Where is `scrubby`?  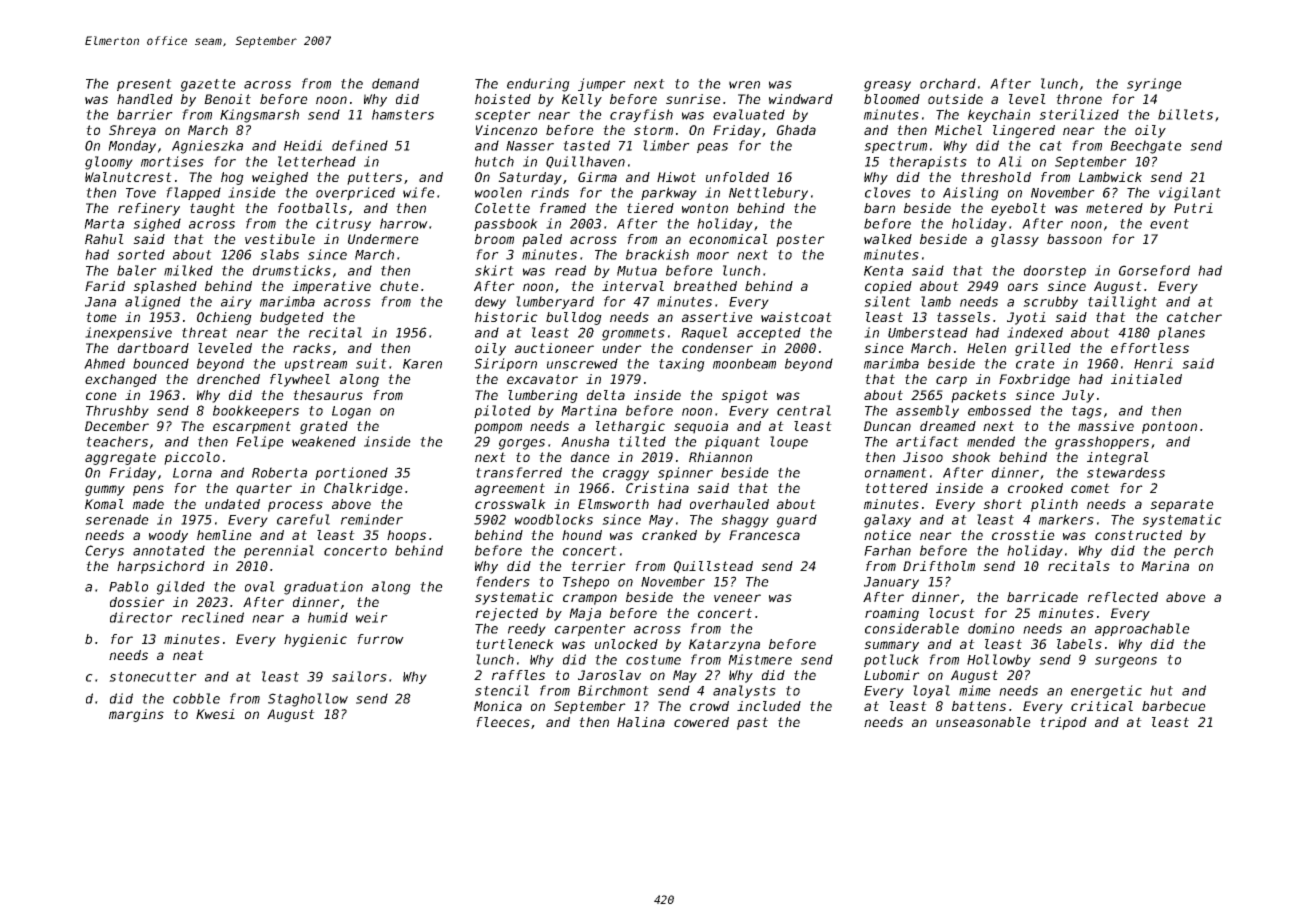 scrubby is located at coordinates (1050, 302).
